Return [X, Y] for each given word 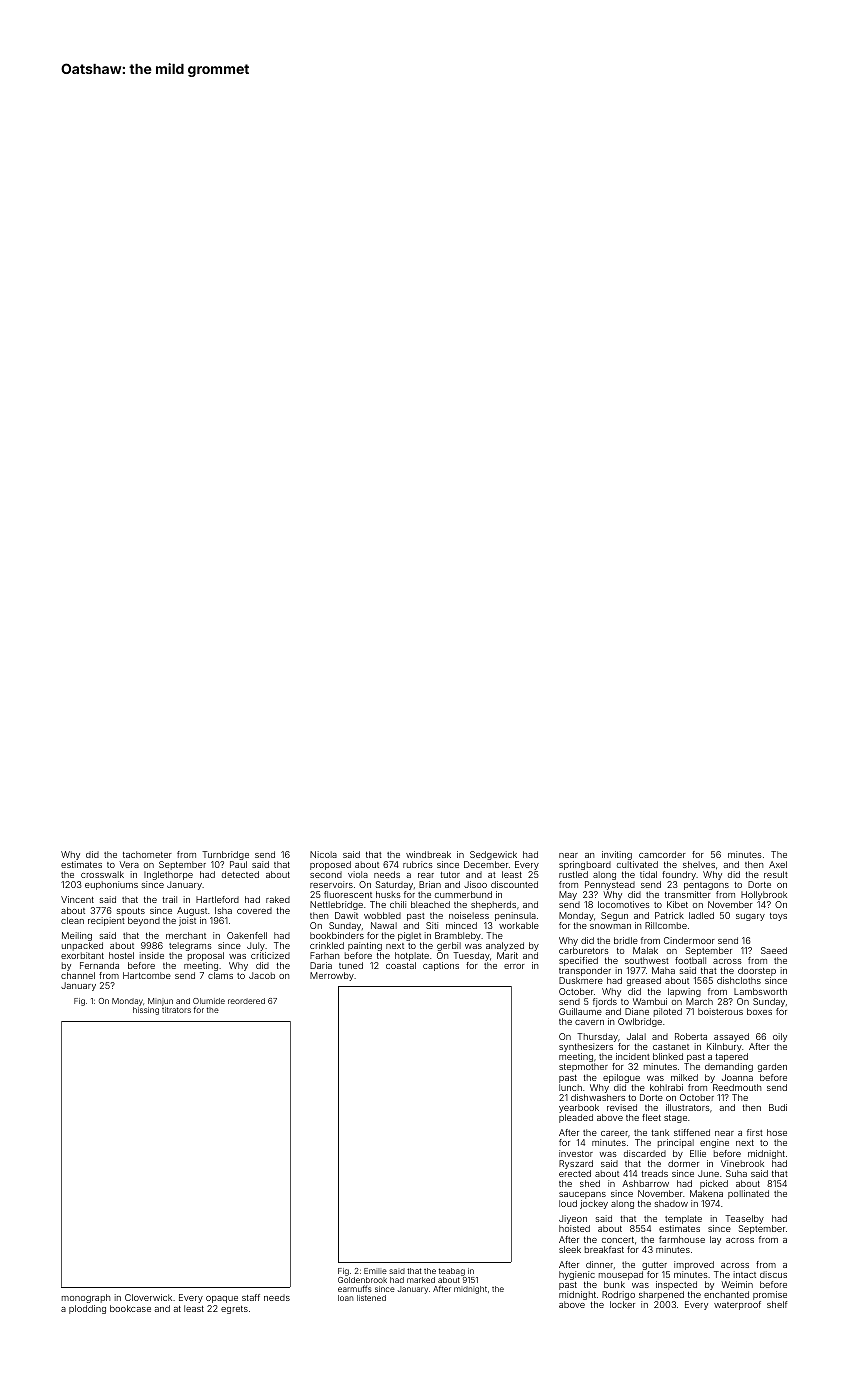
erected [575, 1173]
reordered [246, 1001]
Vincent [77, 899]
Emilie [375, 1271]
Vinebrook [742, 1163]
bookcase [130, 1308]
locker [622, 1304]
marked [421, 1280]
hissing [146, 1011]
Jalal [636, 1036]
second [326, 874]
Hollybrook [764, 895]
